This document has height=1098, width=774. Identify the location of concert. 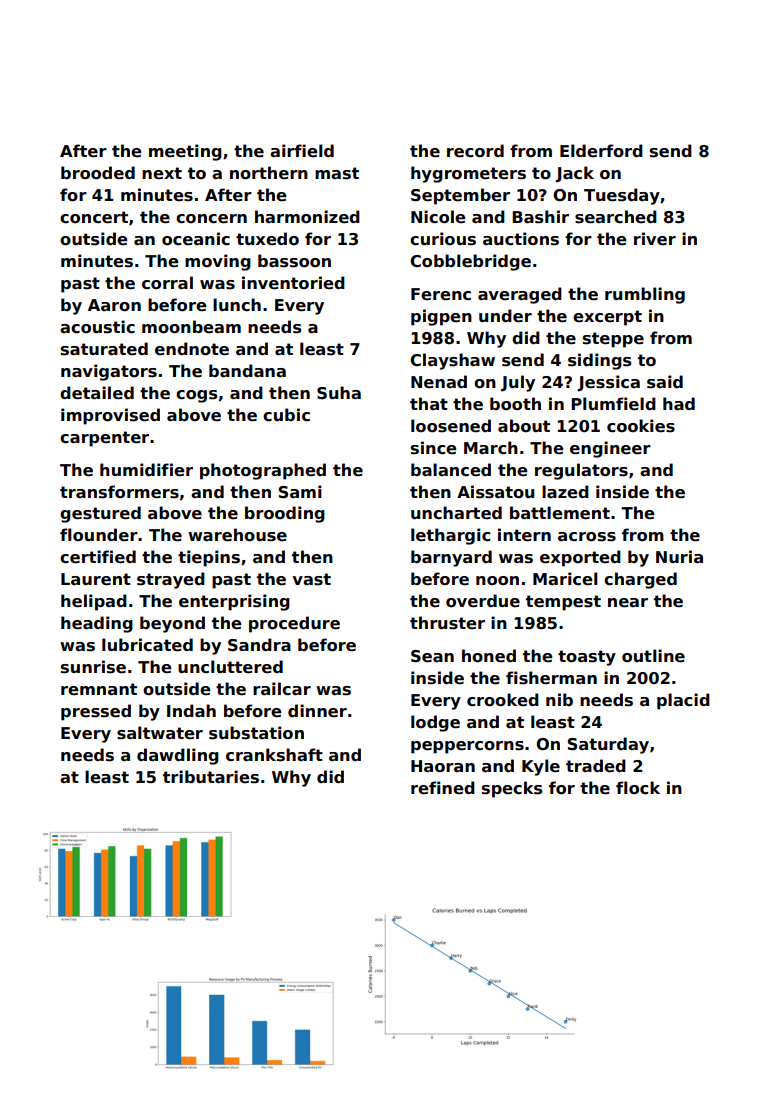
(94, 217).
